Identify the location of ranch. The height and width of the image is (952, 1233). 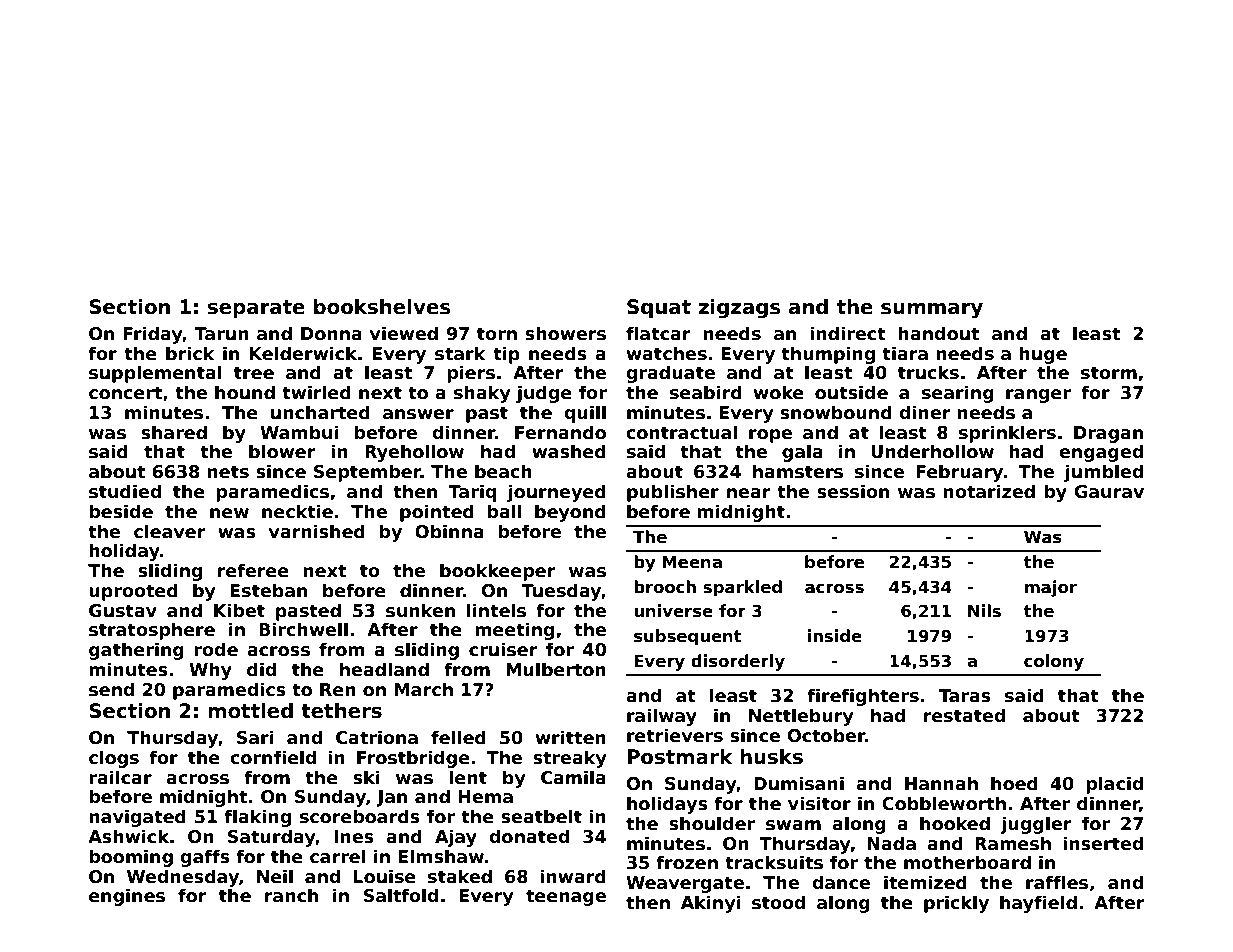
(291, 895).
